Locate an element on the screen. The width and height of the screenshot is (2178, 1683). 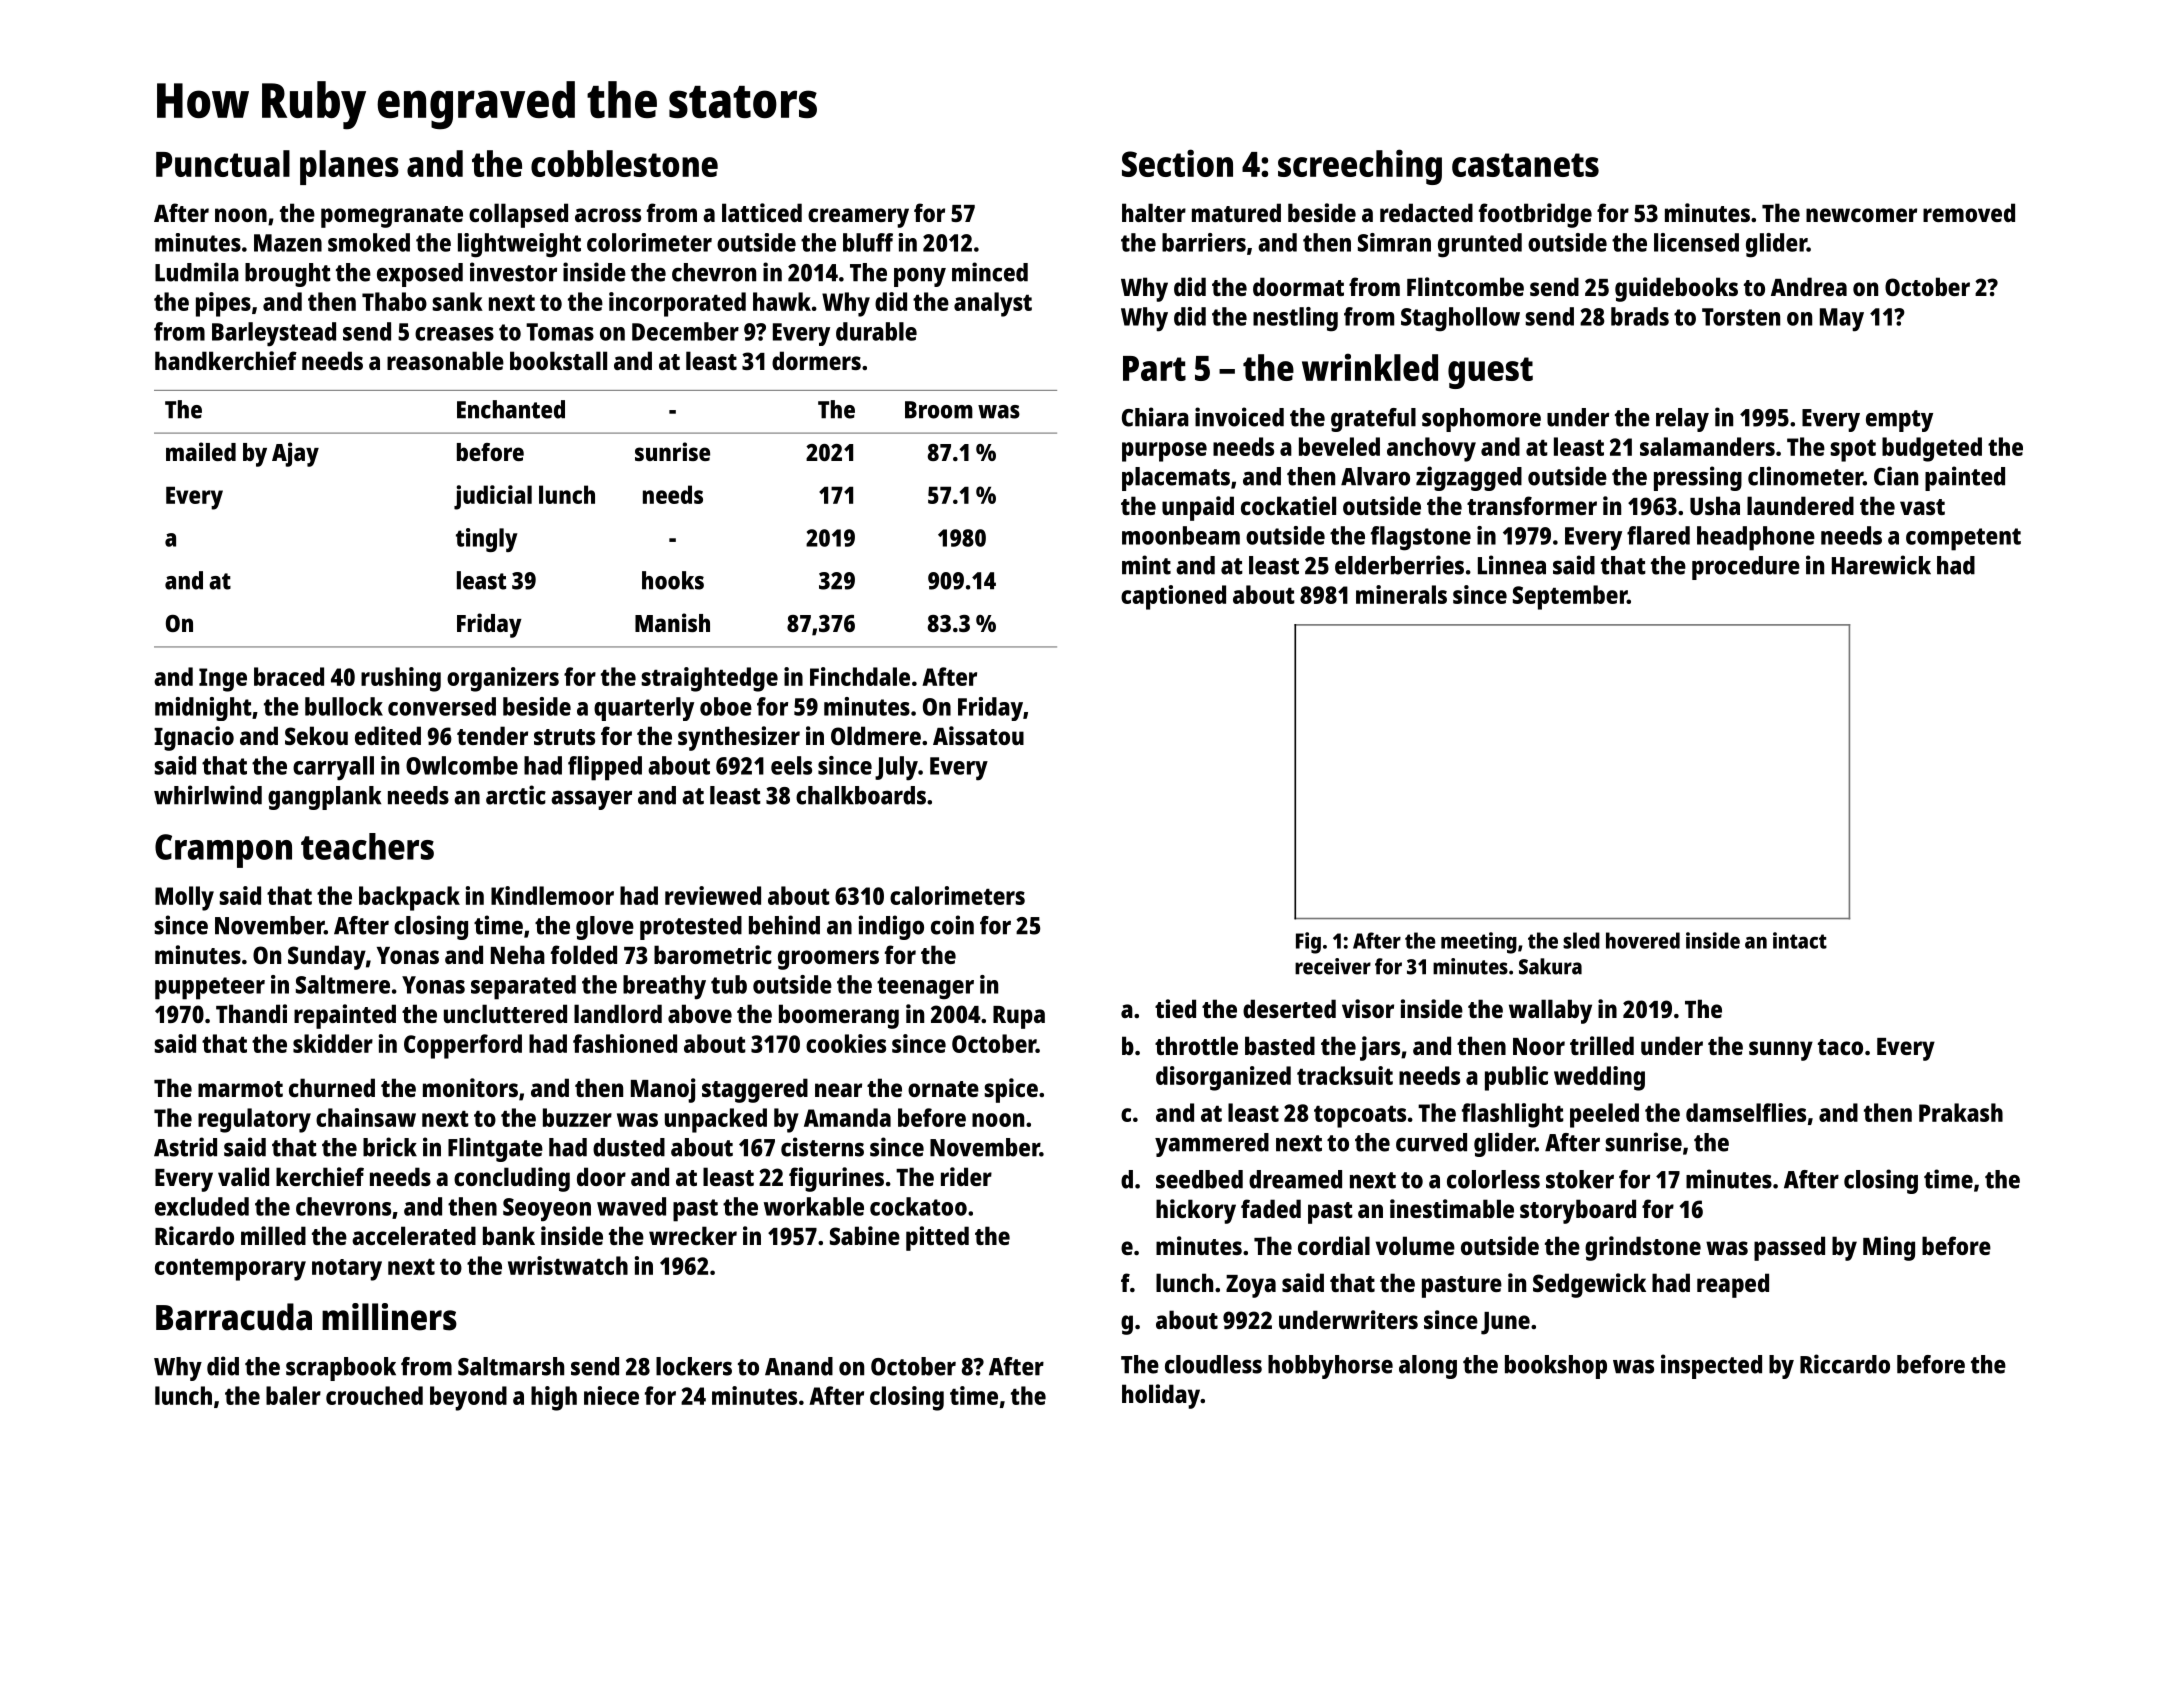
skidder is located at coordinates (333, 1043).
